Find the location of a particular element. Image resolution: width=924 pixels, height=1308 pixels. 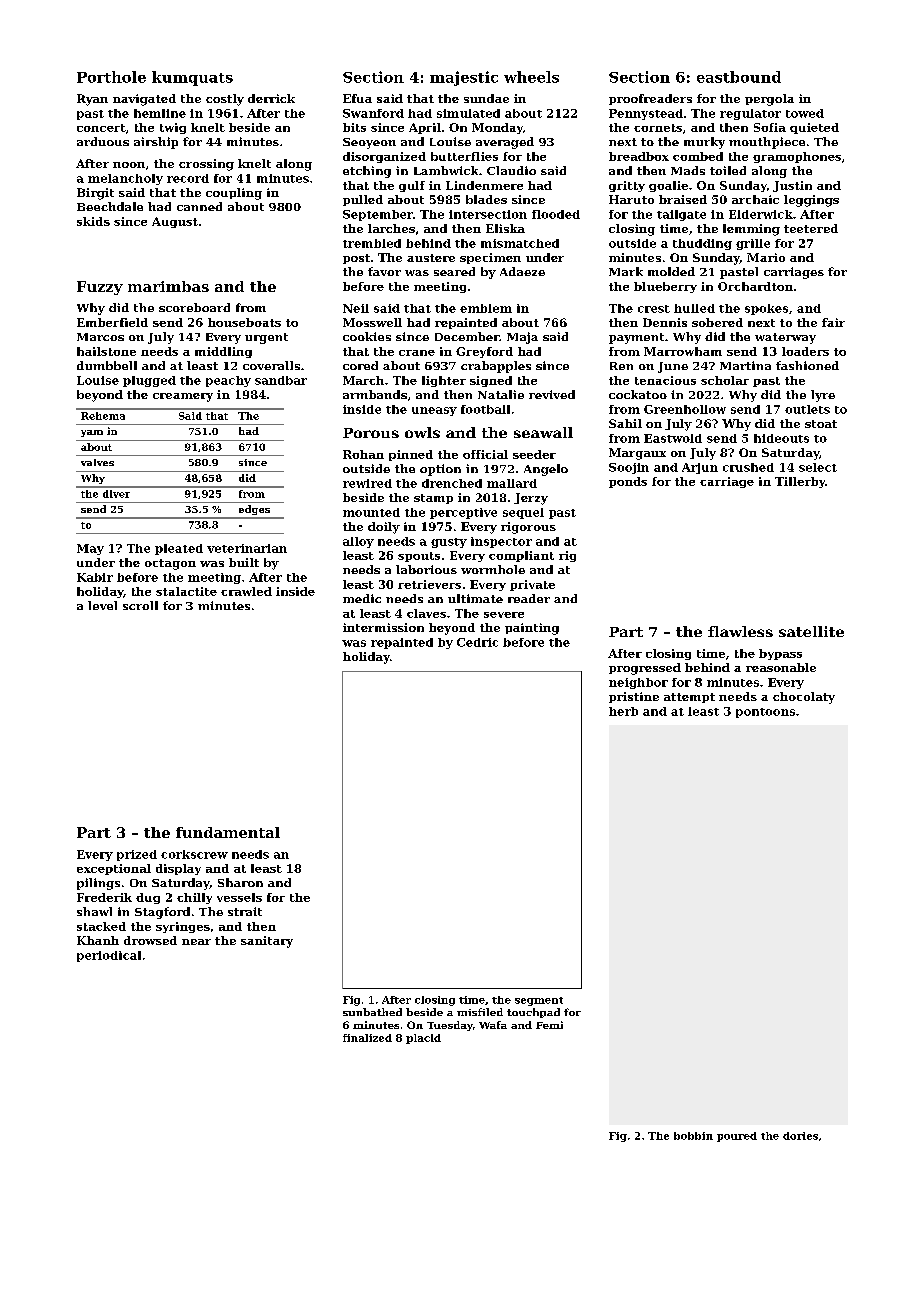

pleated is located at coordinates (179, 549).
